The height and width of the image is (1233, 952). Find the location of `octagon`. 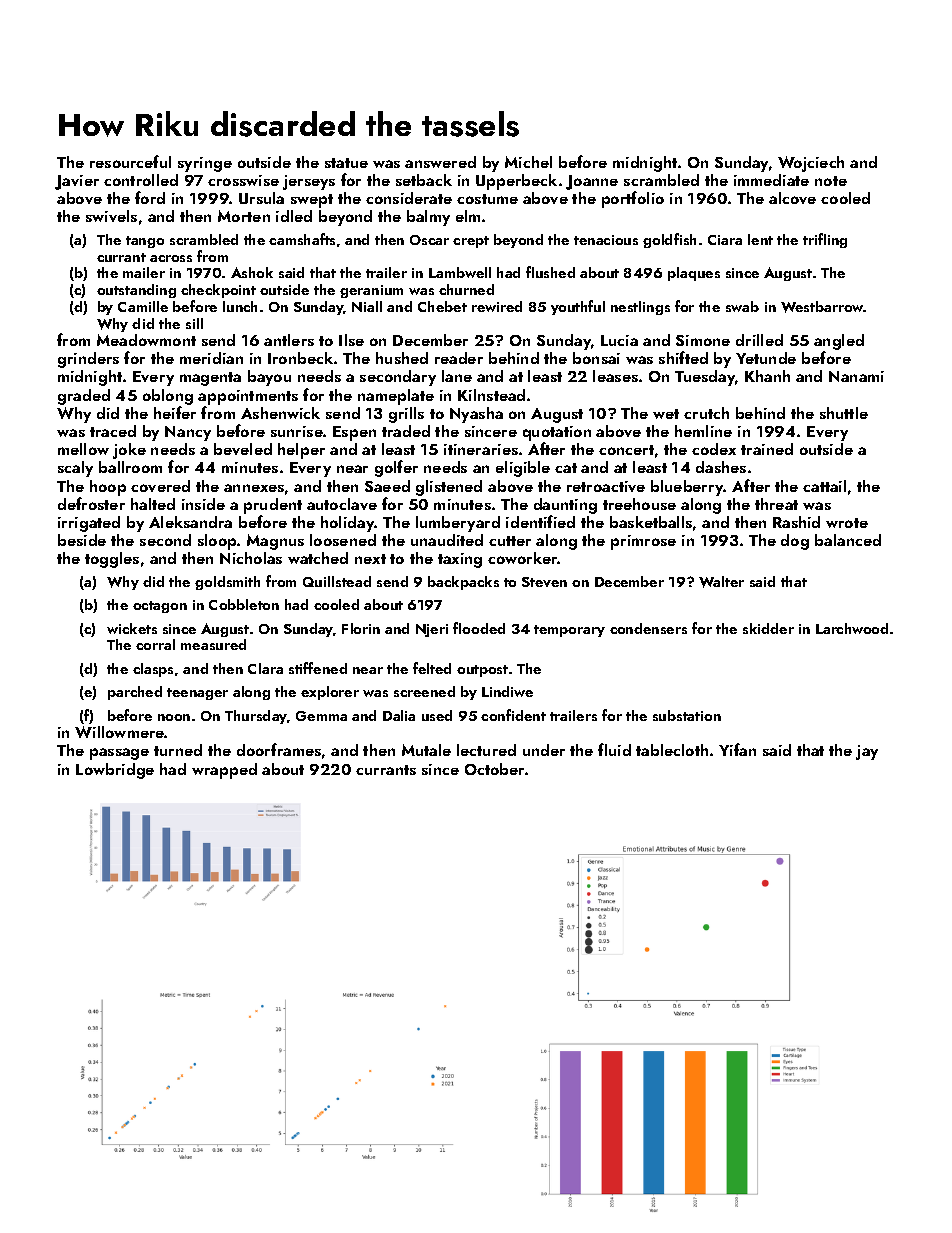

octagon is located at coordinates (160, 607).
